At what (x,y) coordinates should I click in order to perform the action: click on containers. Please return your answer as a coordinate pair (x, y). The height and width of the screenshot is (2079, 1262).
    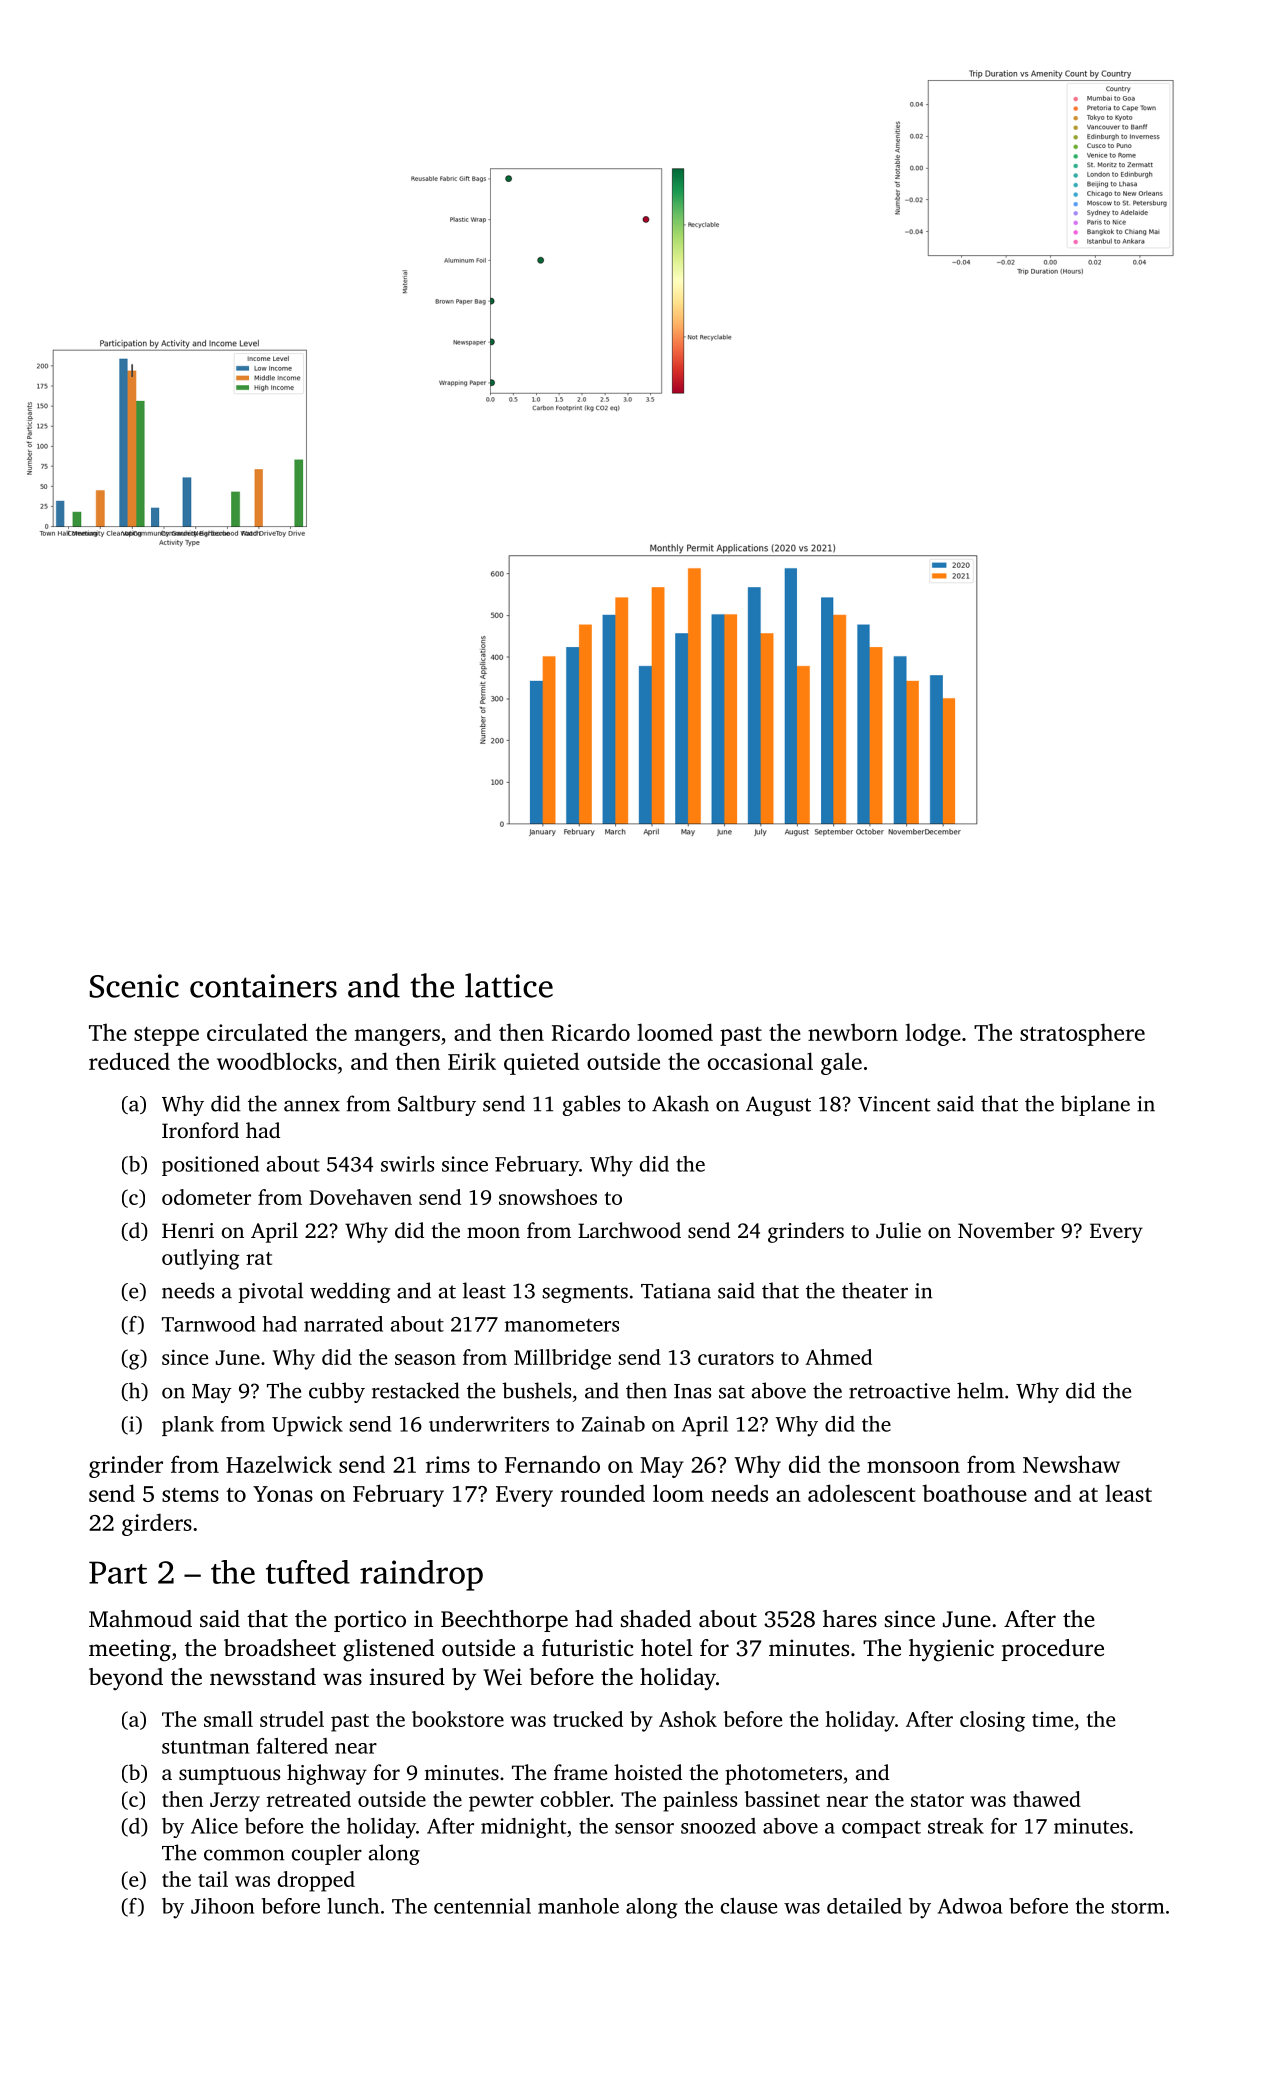
    Looking at the image, I should click on (263, 986).
